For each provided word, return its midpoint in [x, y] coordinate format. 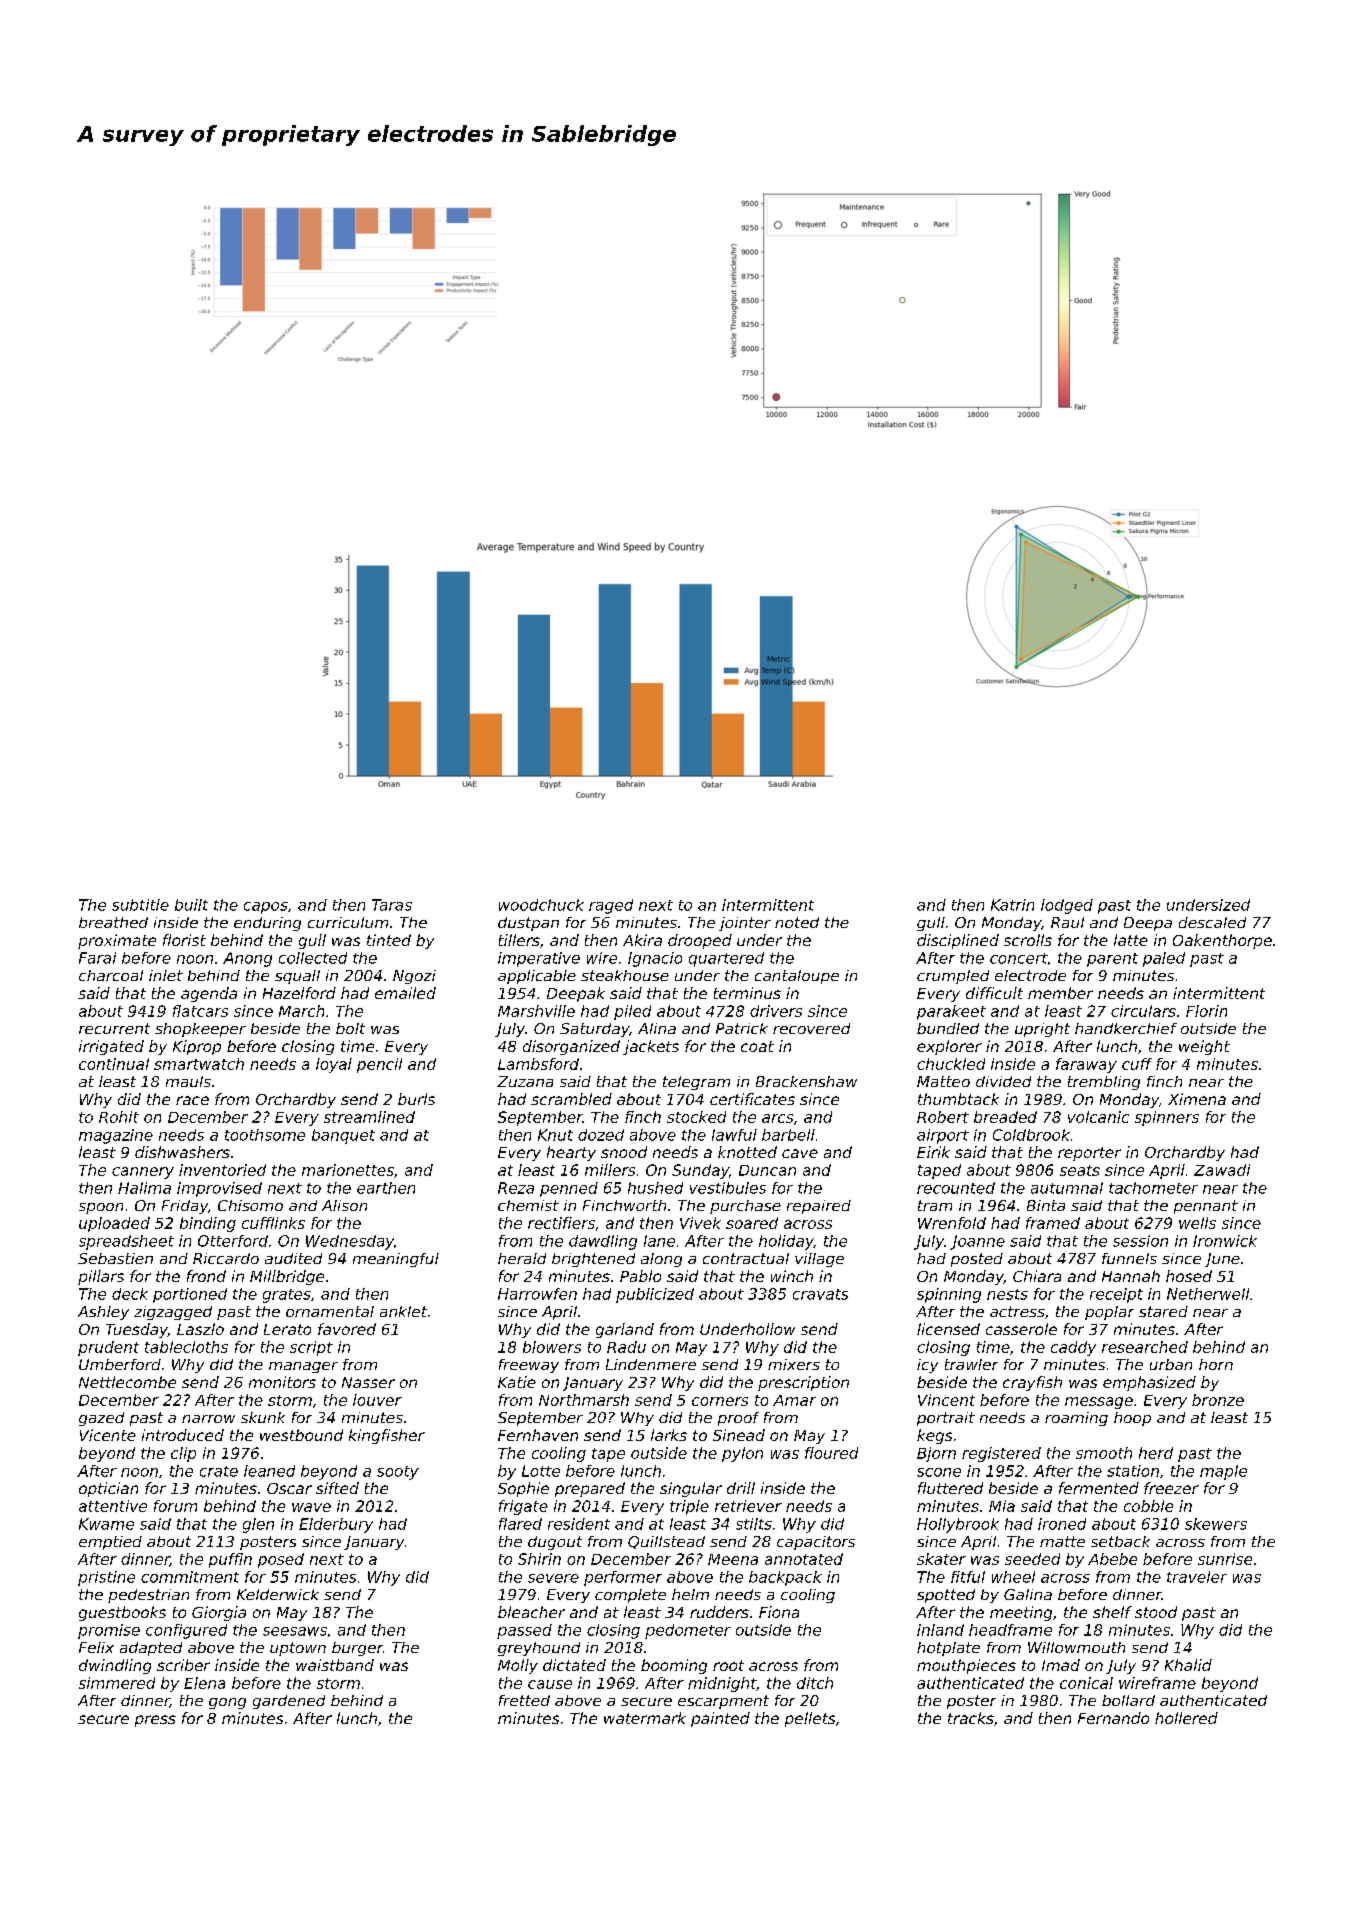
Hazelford [299, 993]
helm [690, 1594]
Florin [1206, 1011]
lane [659, 1241]
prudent [108, 1348]
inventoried [222, 1170]
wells [1197, 1223]
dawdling [603, 1242]
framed [1053, 1223]
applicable [537, 977]
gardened [289, 1702]
